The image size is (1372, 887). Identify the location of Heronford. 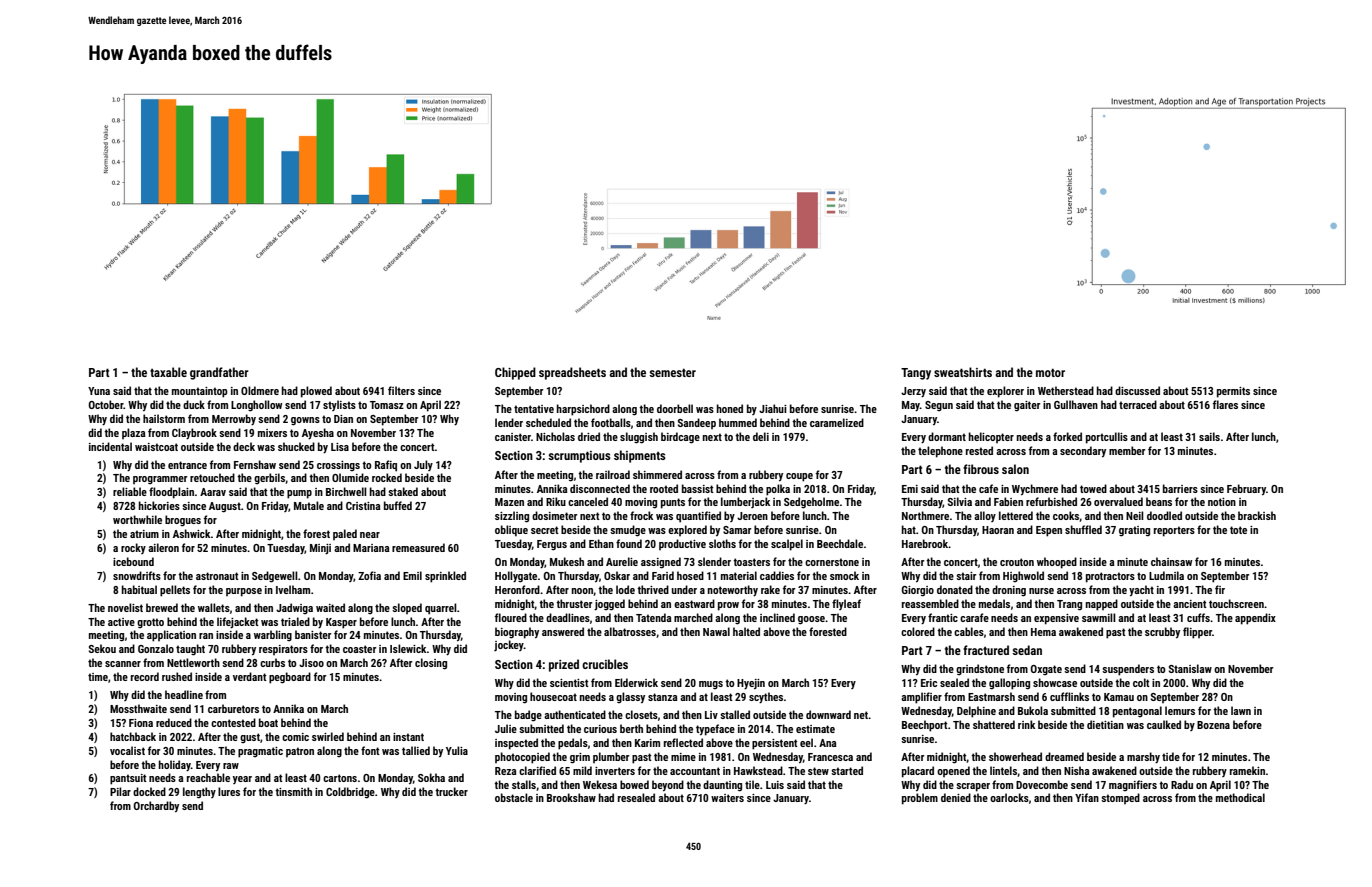
(517, 589).
